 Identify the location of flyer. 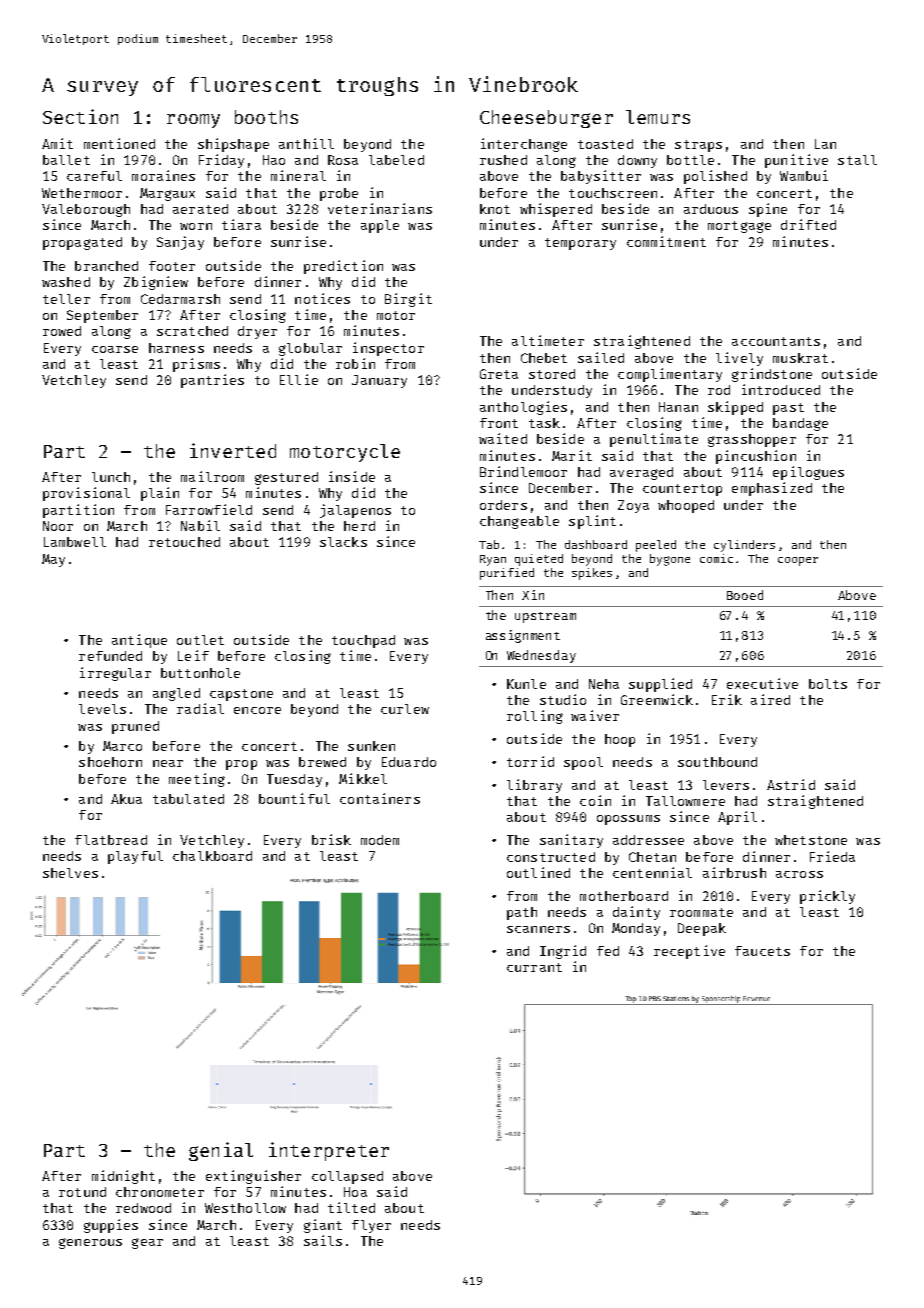
(371, 1226).
